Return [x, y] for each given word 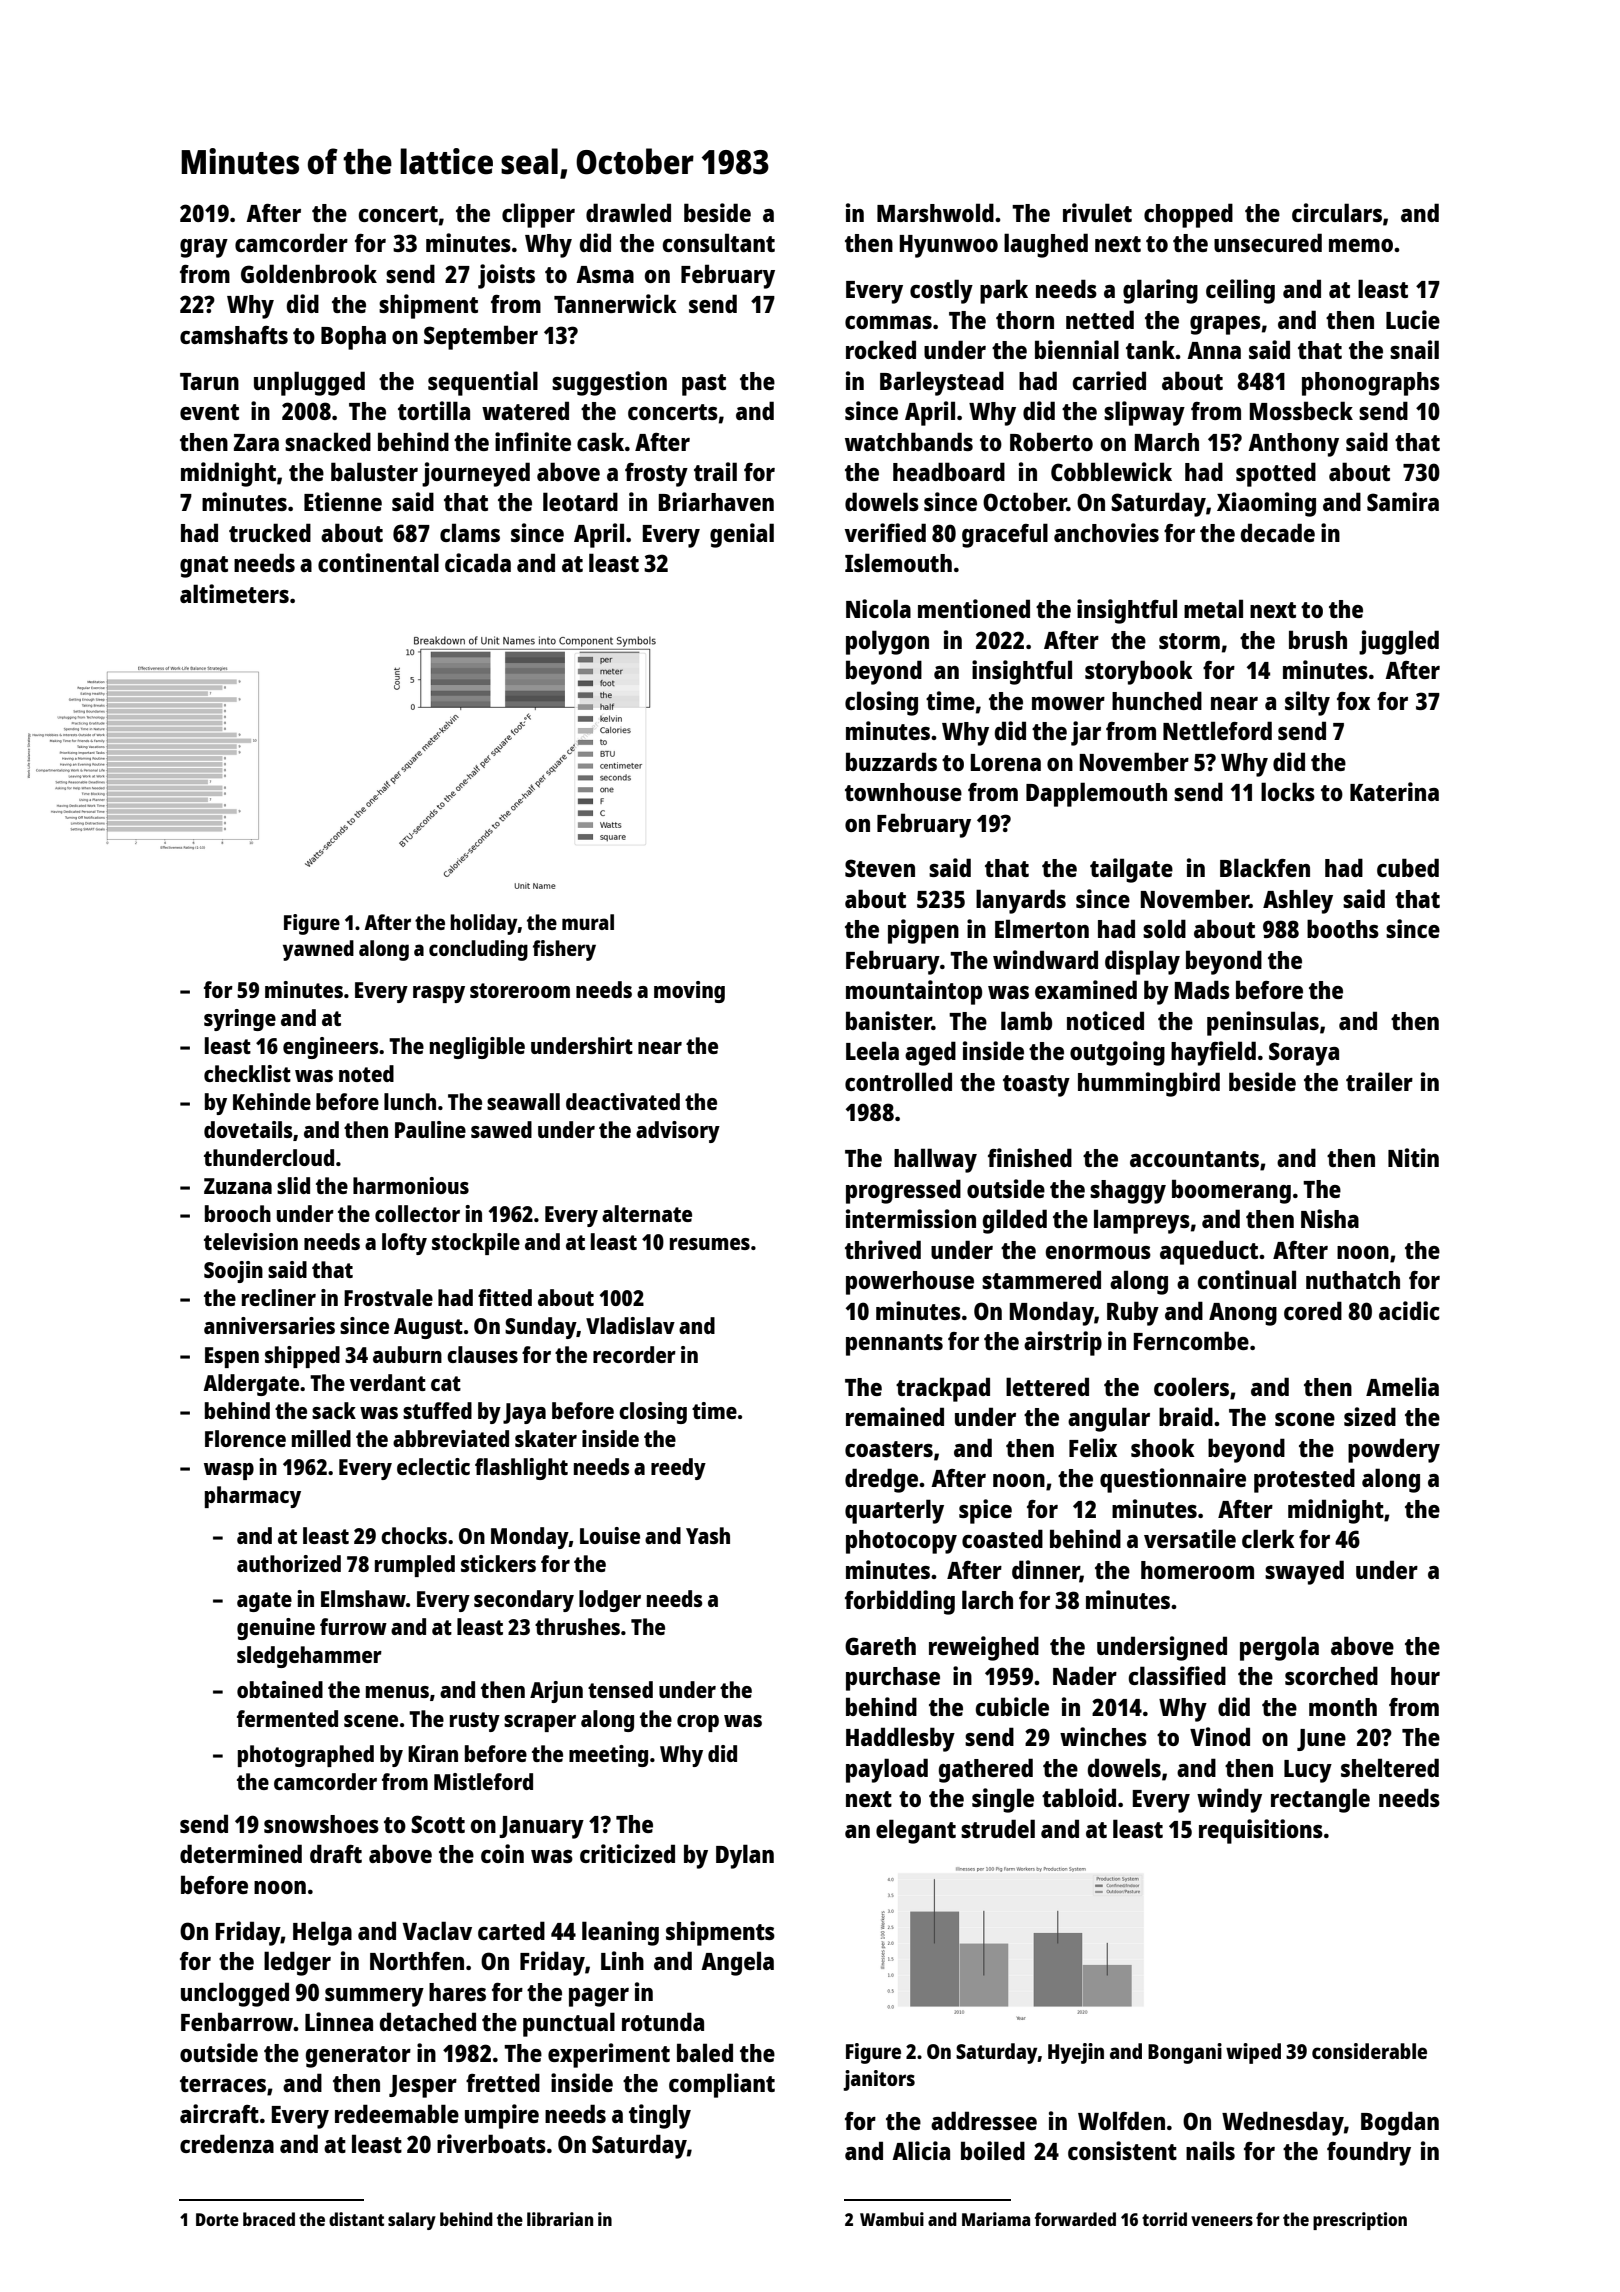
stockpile [476, 1244]
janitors [879, 2080]
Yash [708, 1535]
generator [358, 2057]
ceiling [1240, 291]
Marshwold [935, 212]
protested [1304, 1480]
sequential [483, 383]
